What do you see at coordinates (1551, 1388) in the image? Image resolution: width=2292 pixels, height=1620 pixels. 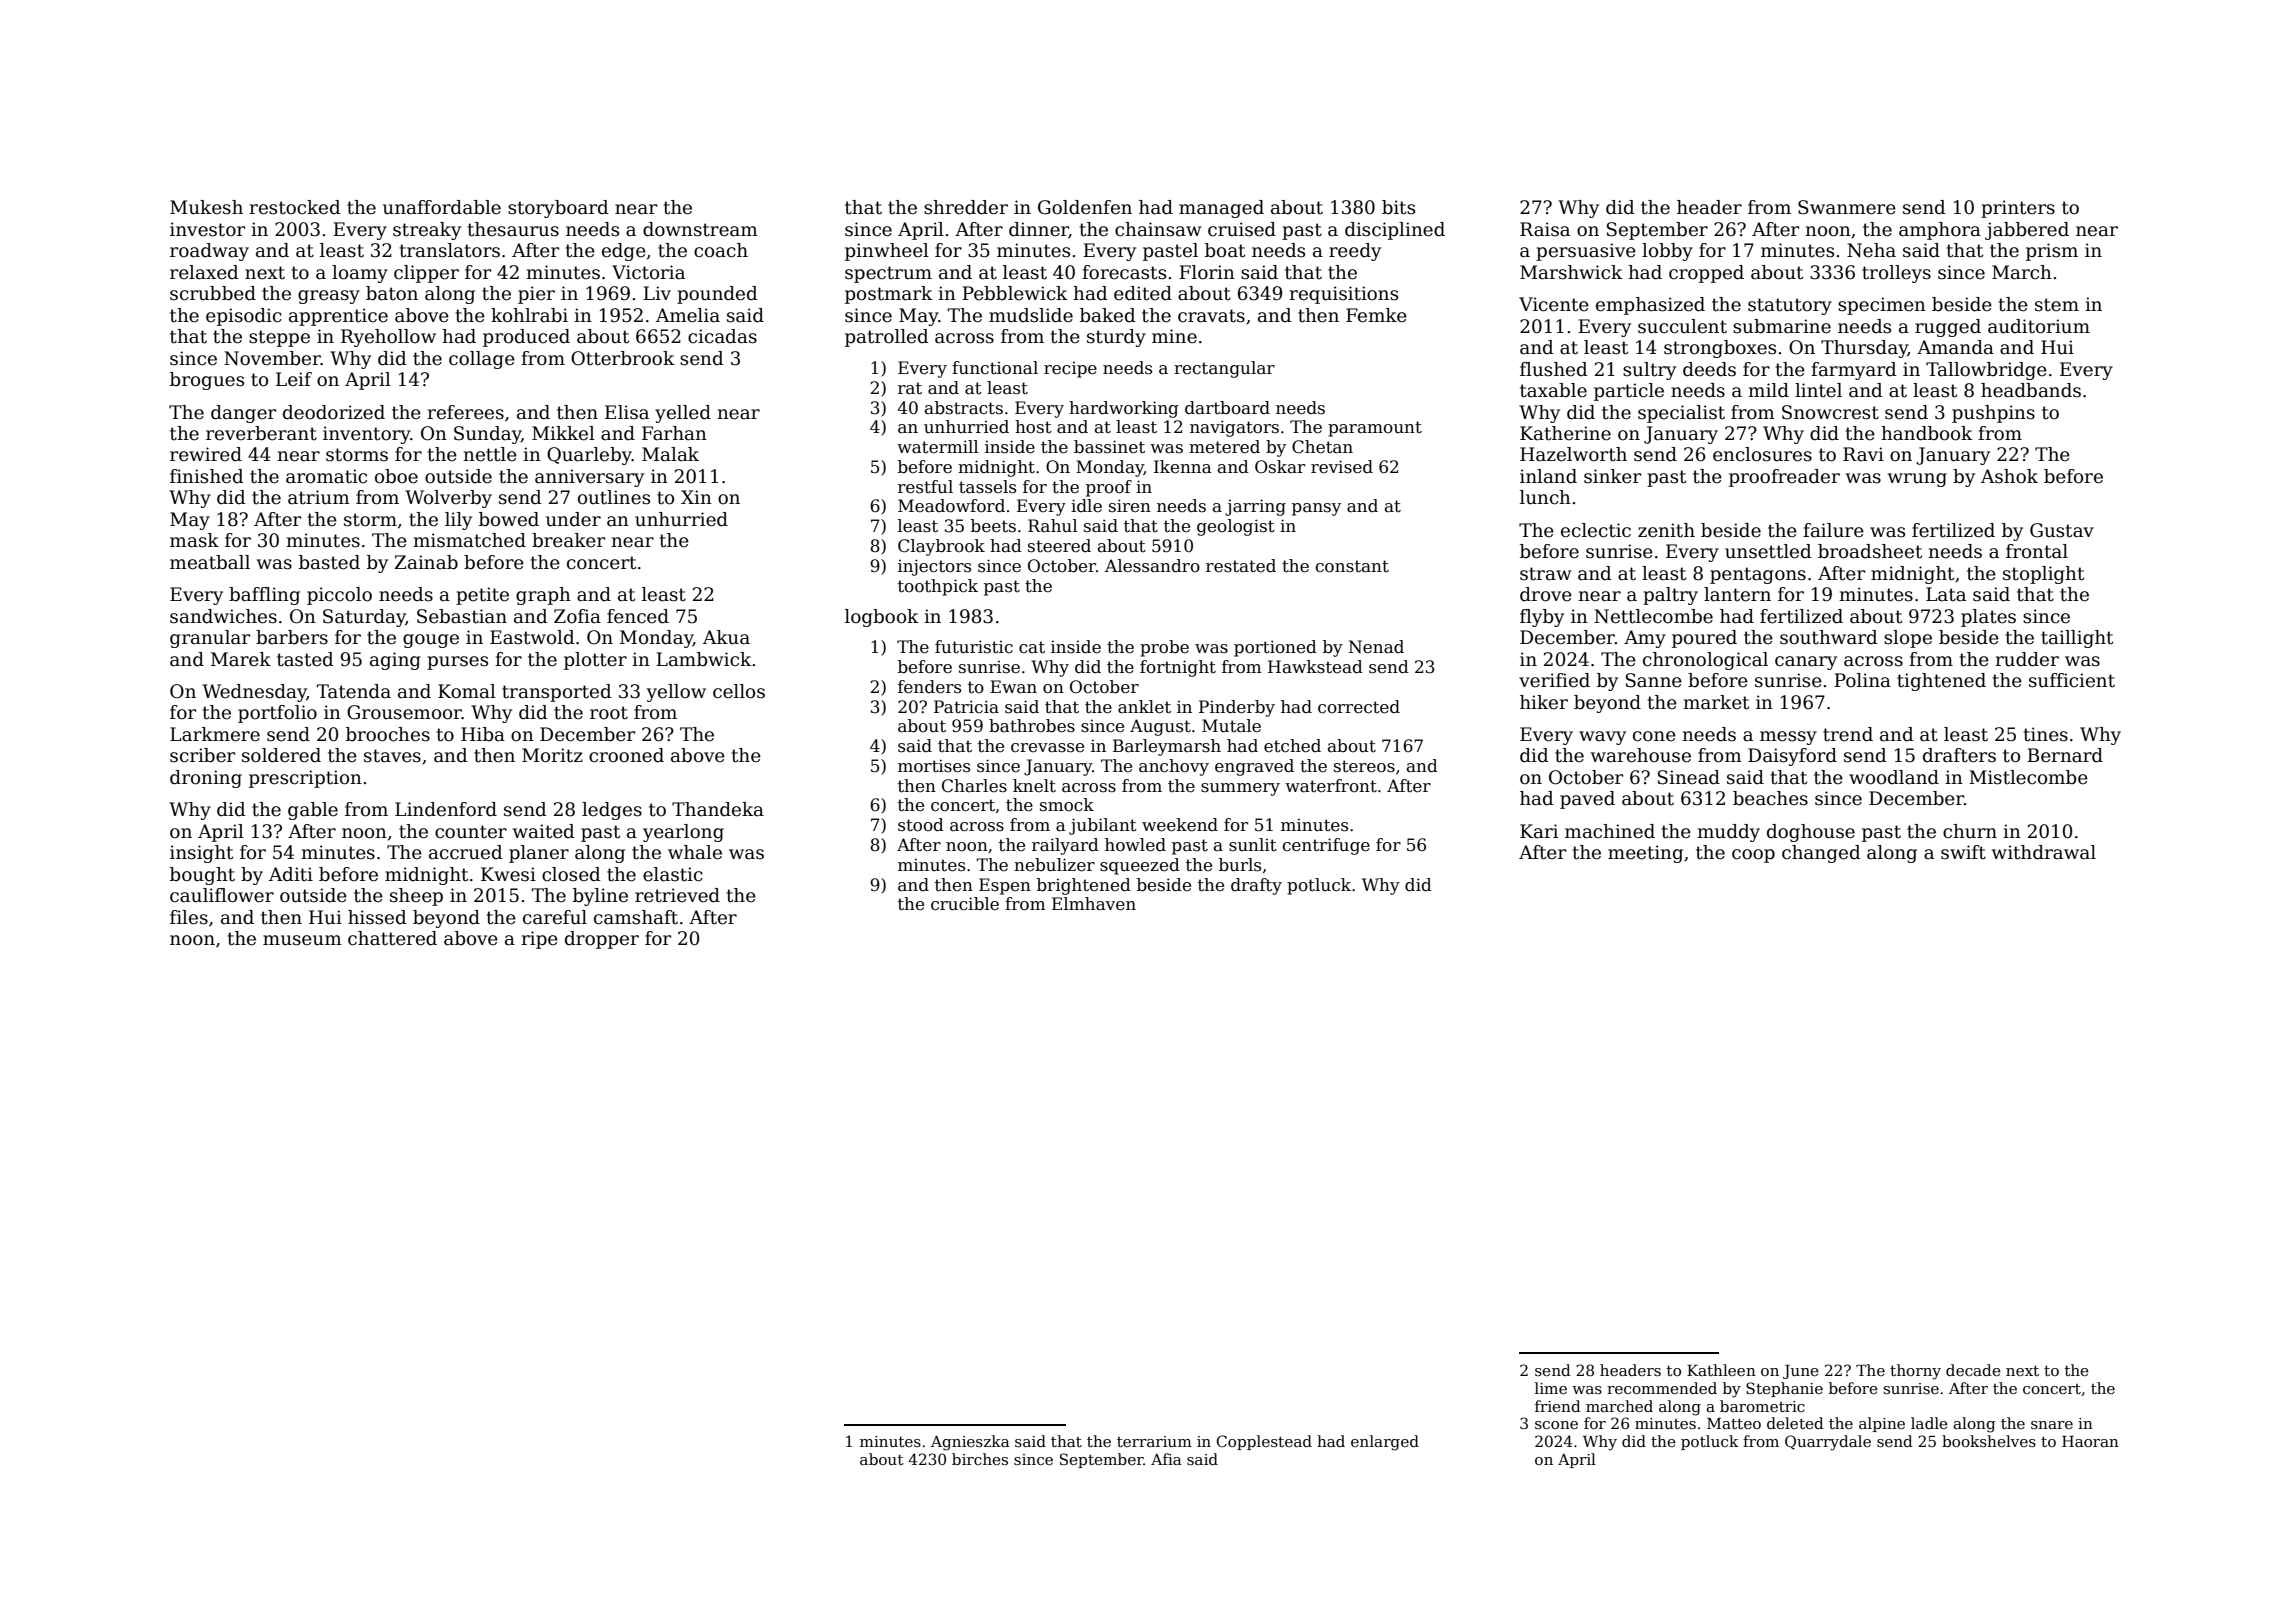 I see `lime` at bounding box center [1551, 1388].
